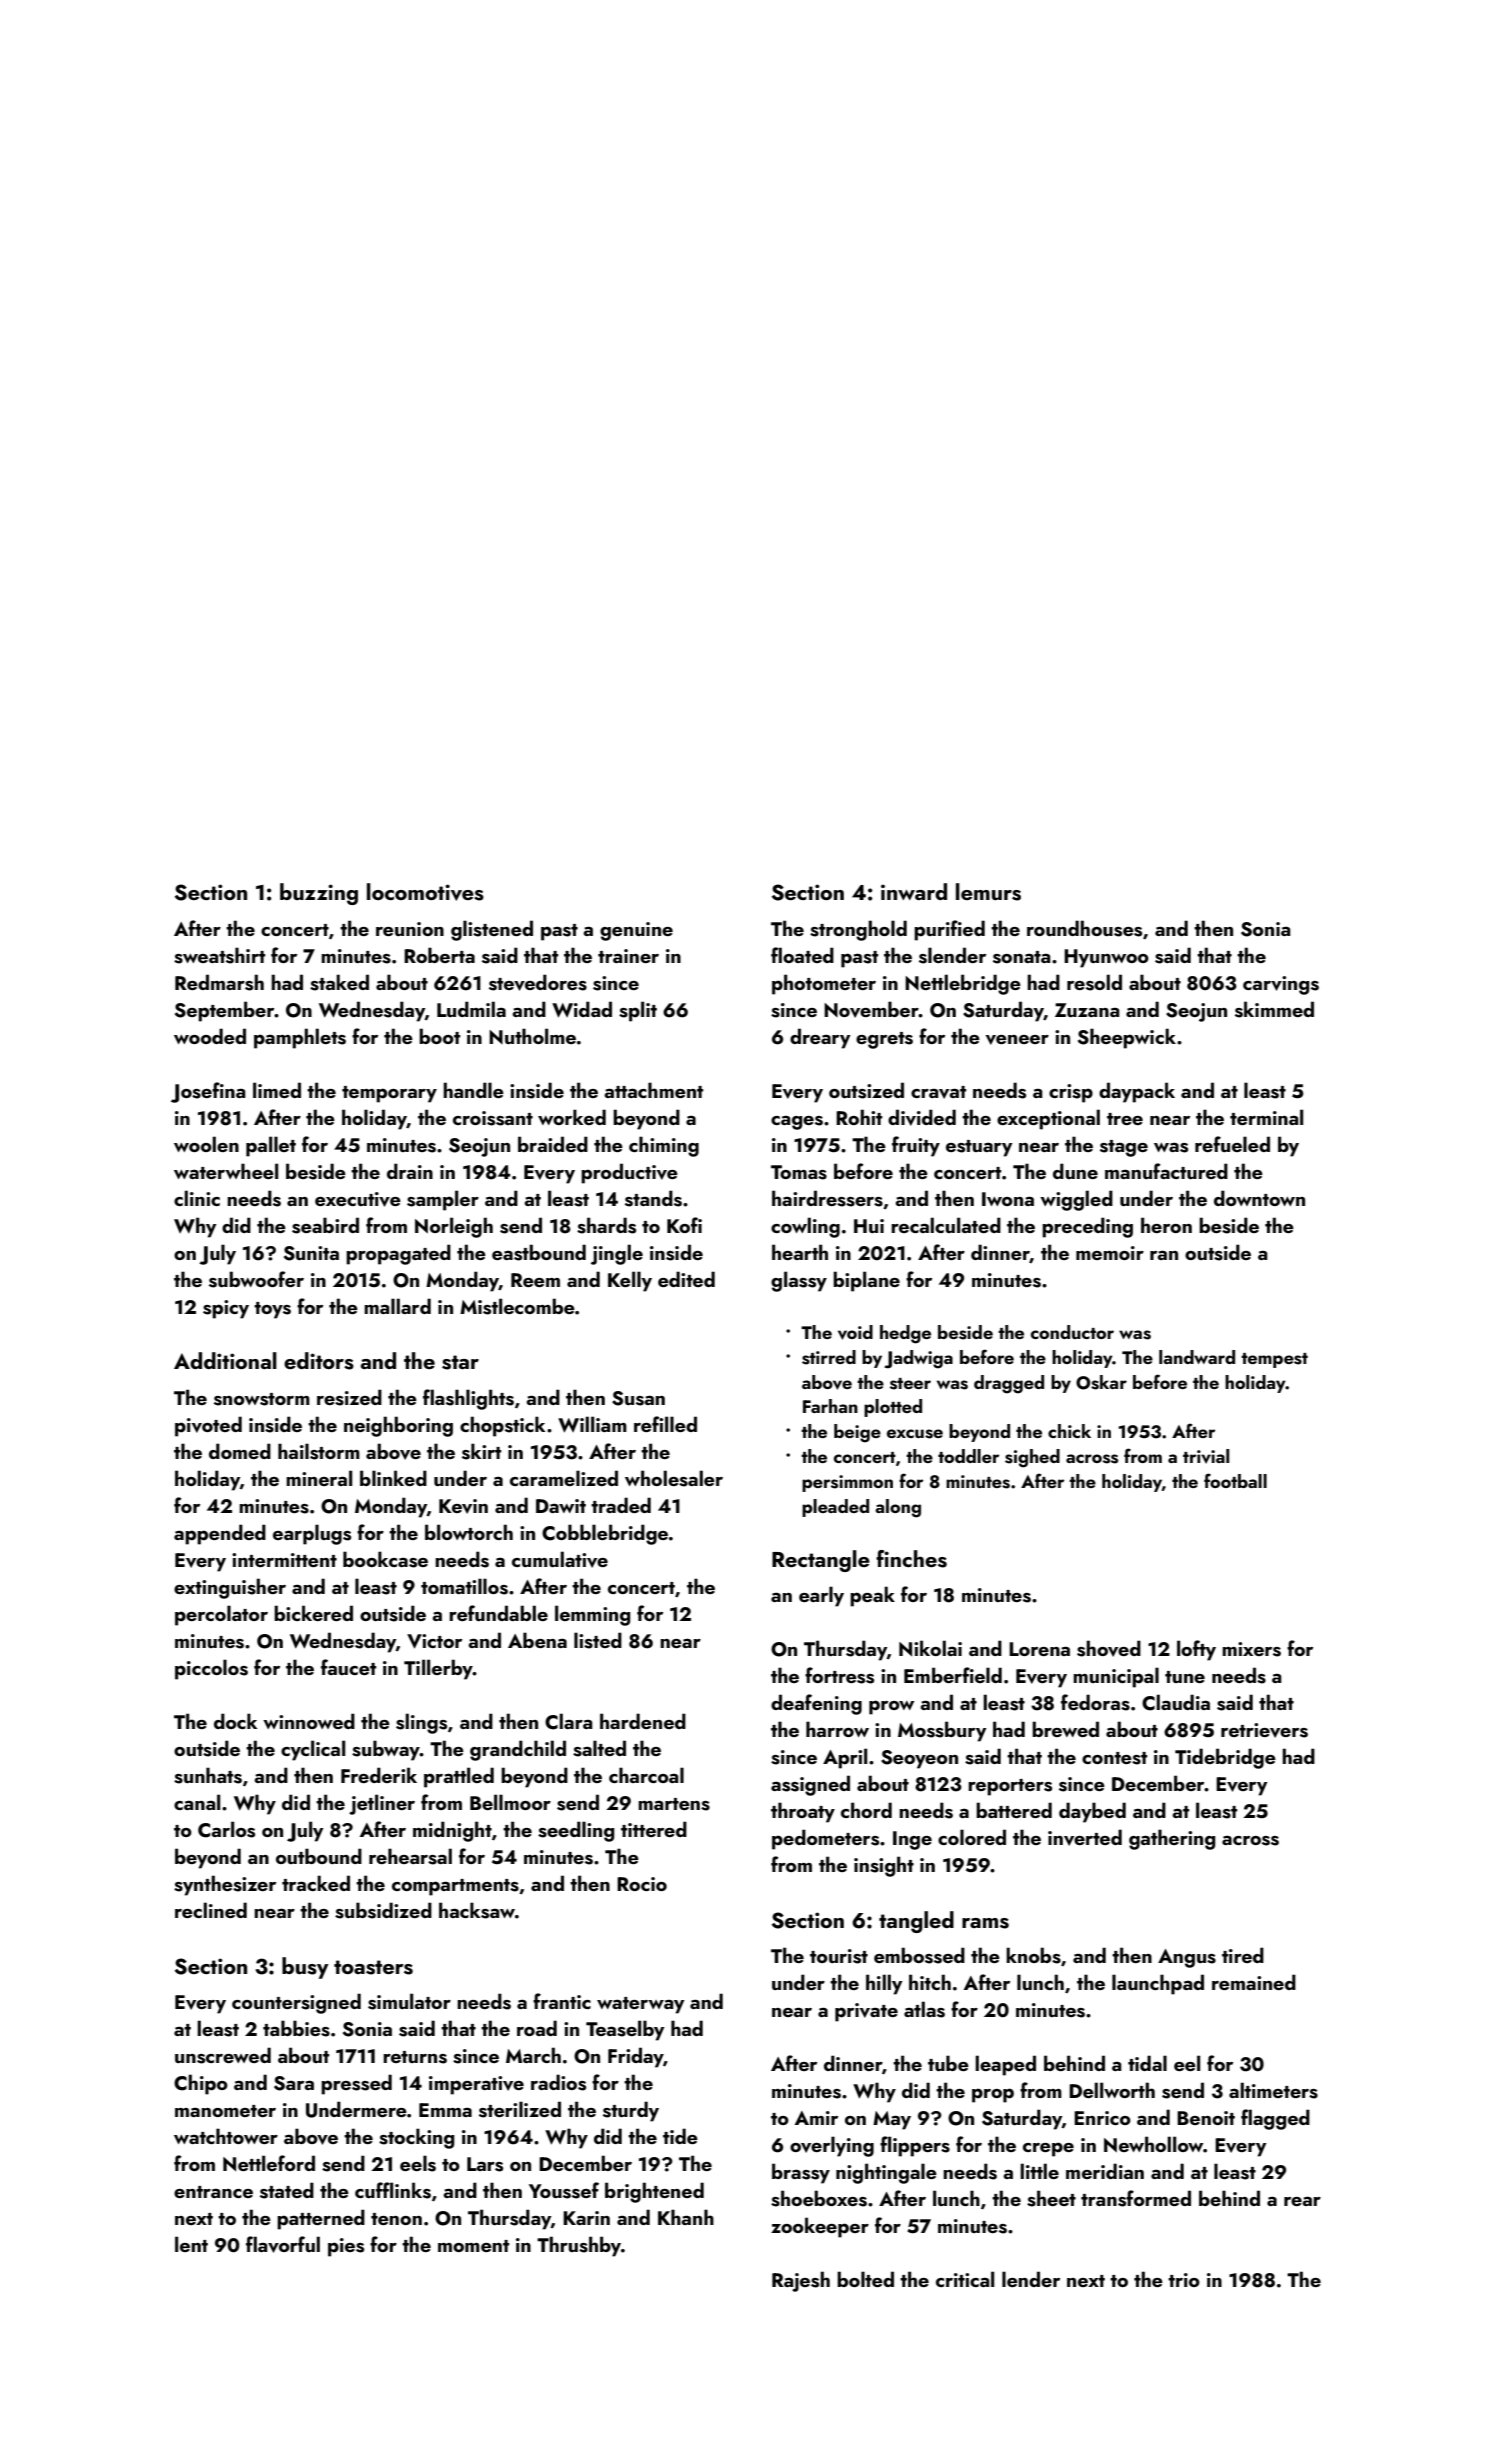  What do you see at coordinates (1017, 1040) in the page?
I see `veneer` at bounding box center [1017, 1040].
